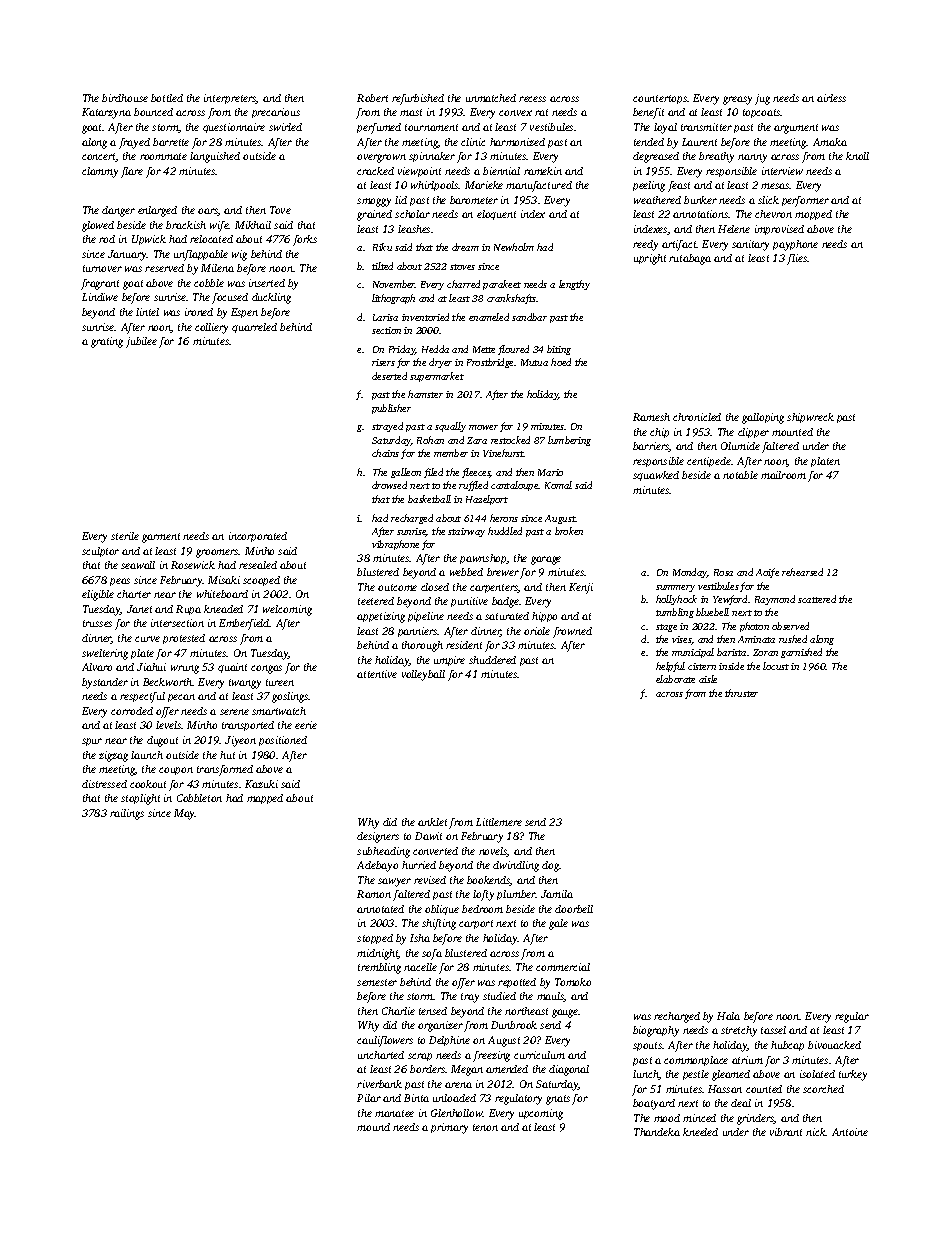 The width and height of the image is (952, 1233). I want to click on thruster, so click(741, 693).
